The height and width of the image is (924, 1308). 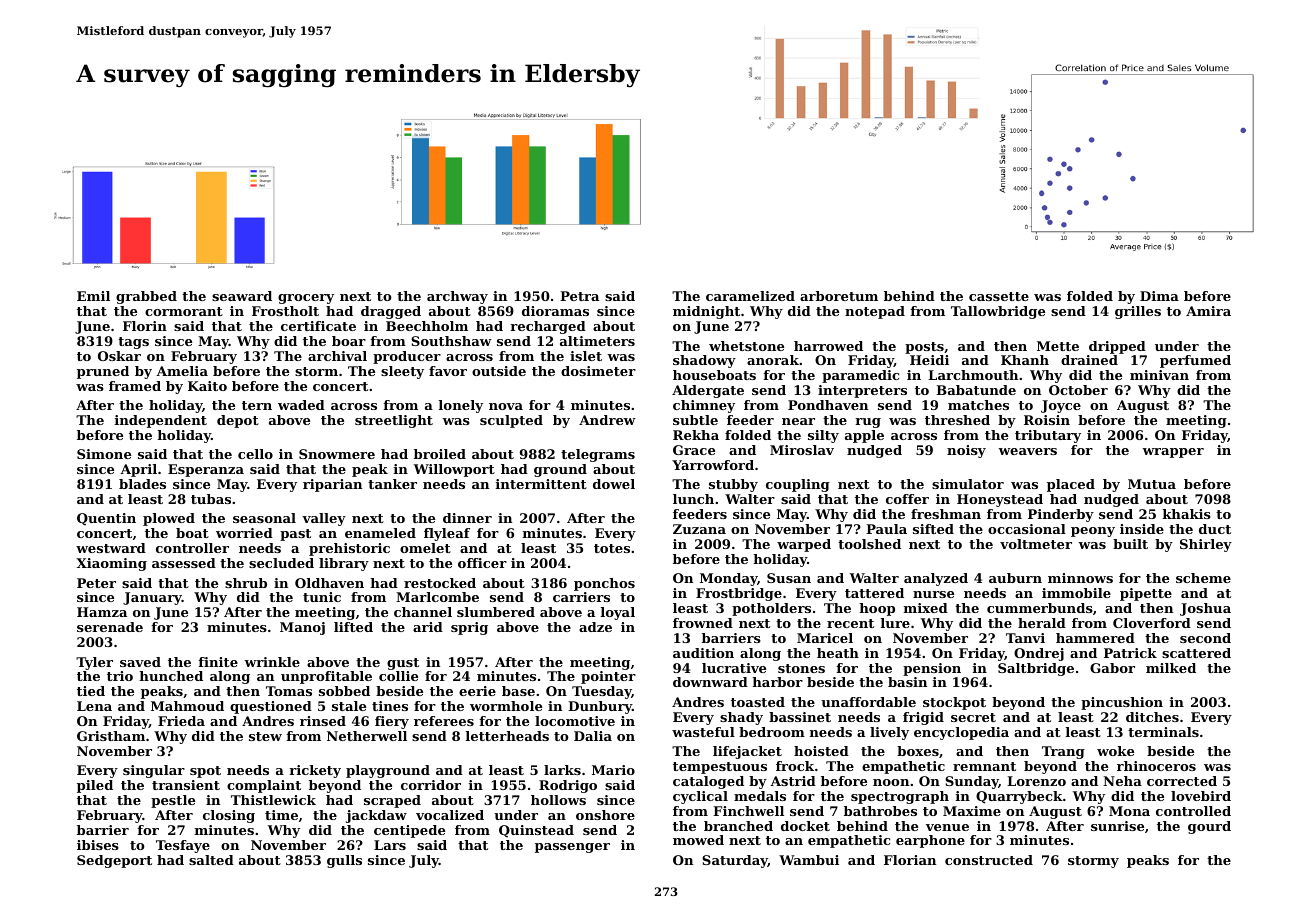 I want to click on cello, so click(x=255, y=454).
